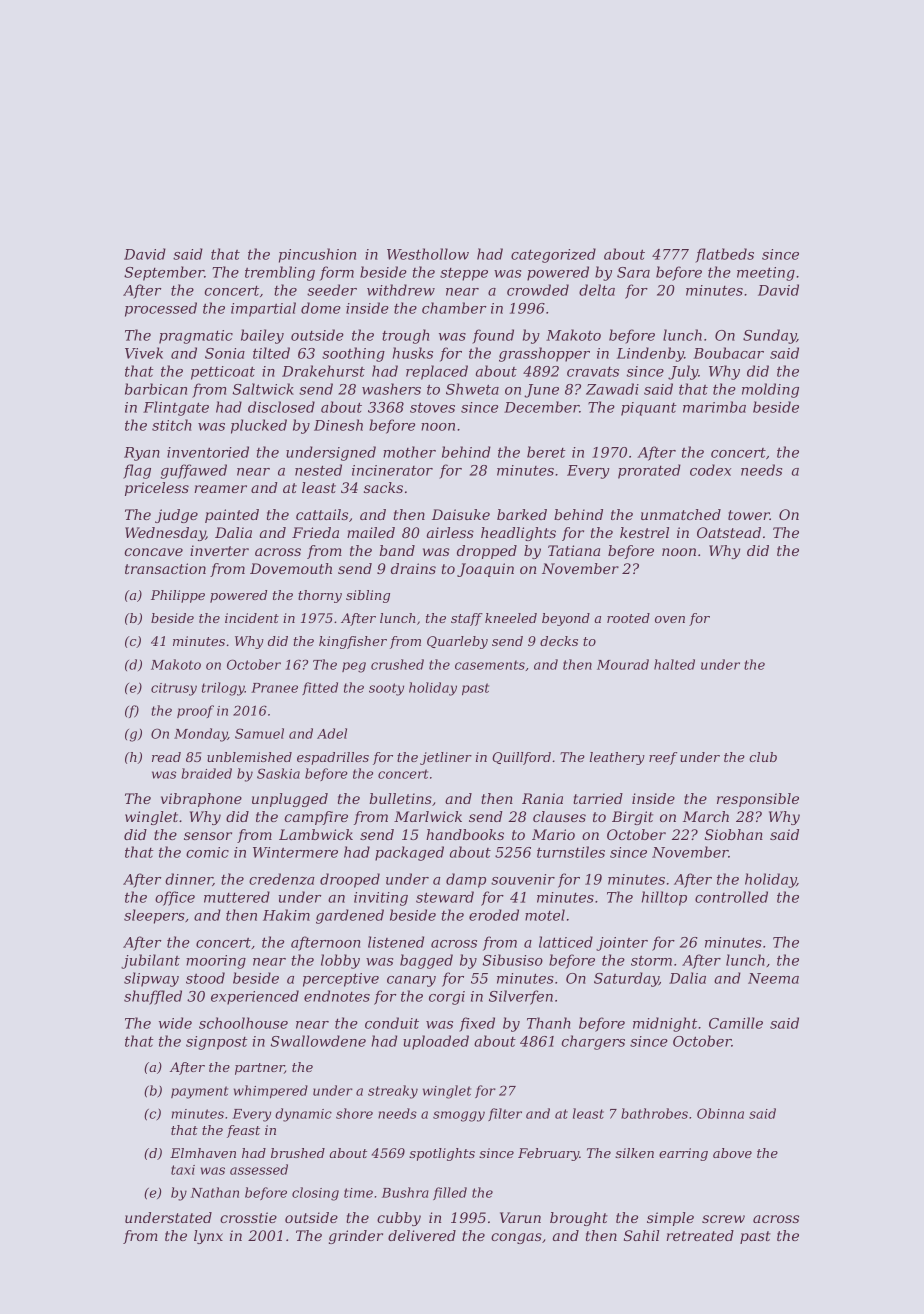 The width and height of the screenshot is (924, 1314). What do you see at coordinates (700, 1235) in the screenshot?
I see `retreated` at bounding box center [700, 1235].
